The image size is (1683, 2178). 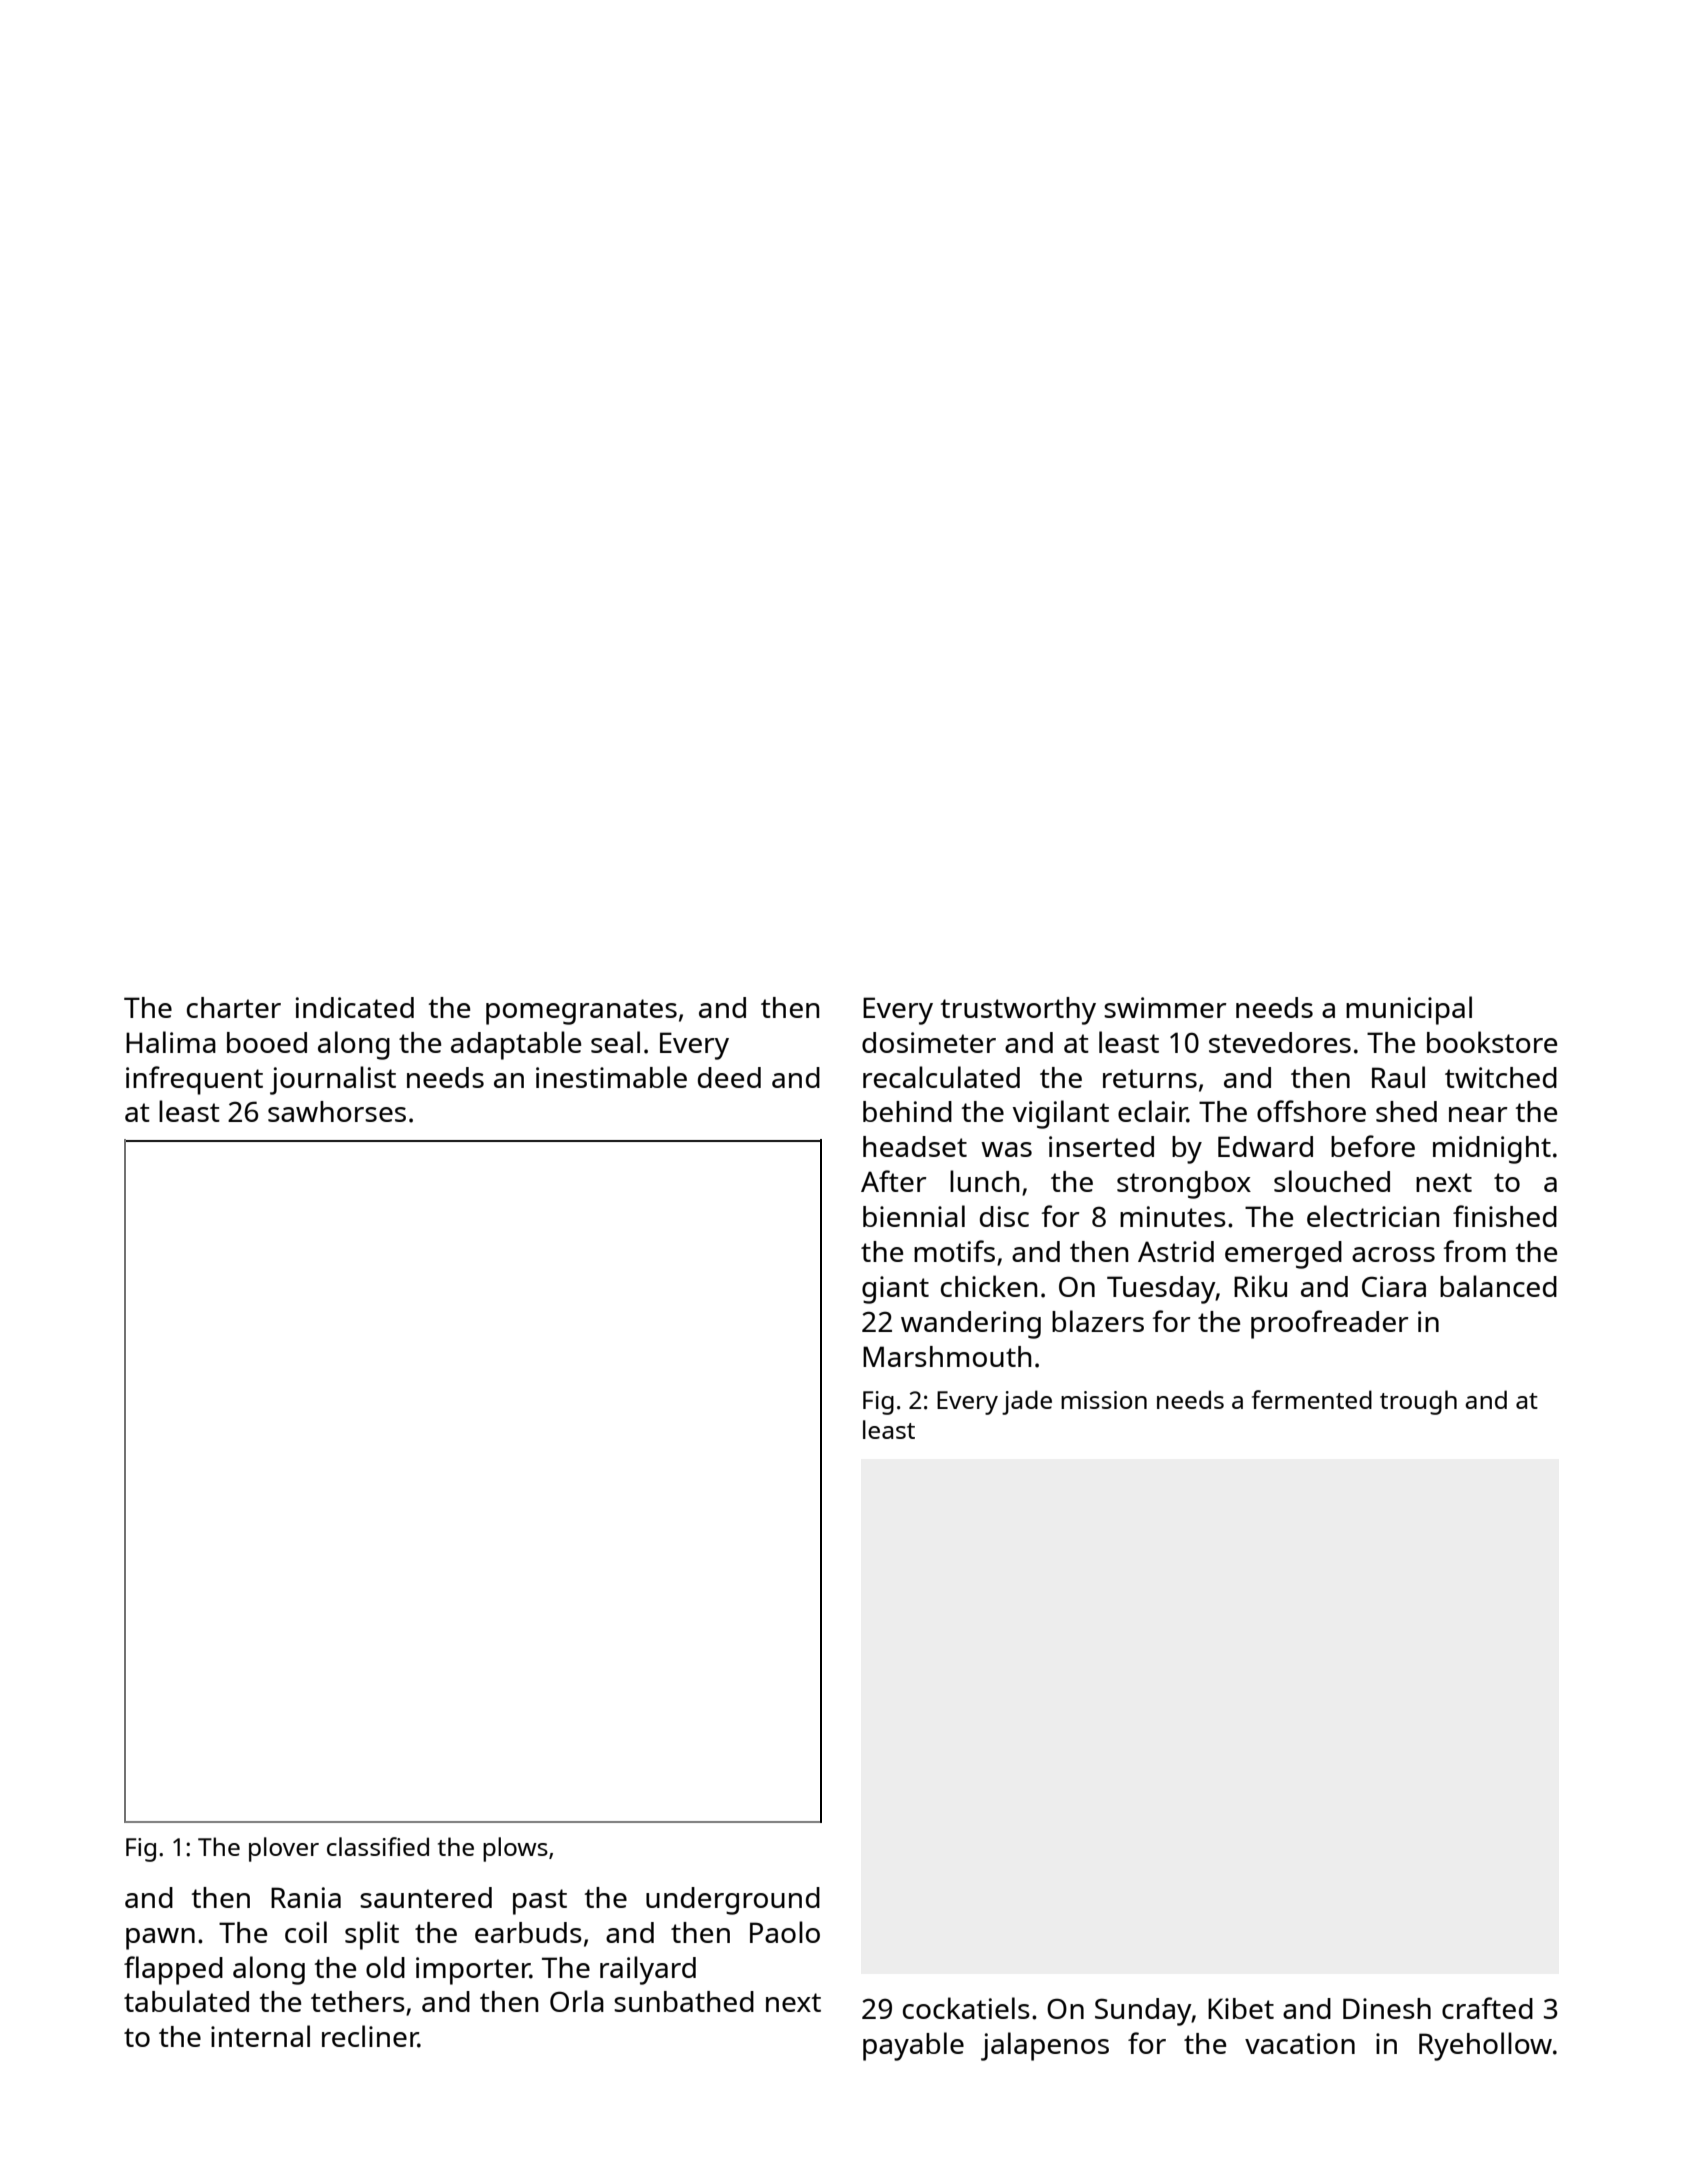 What do you see at coordinates (907, 1111) in the image?
I see `behind` at bounding box center [907, 1111].
